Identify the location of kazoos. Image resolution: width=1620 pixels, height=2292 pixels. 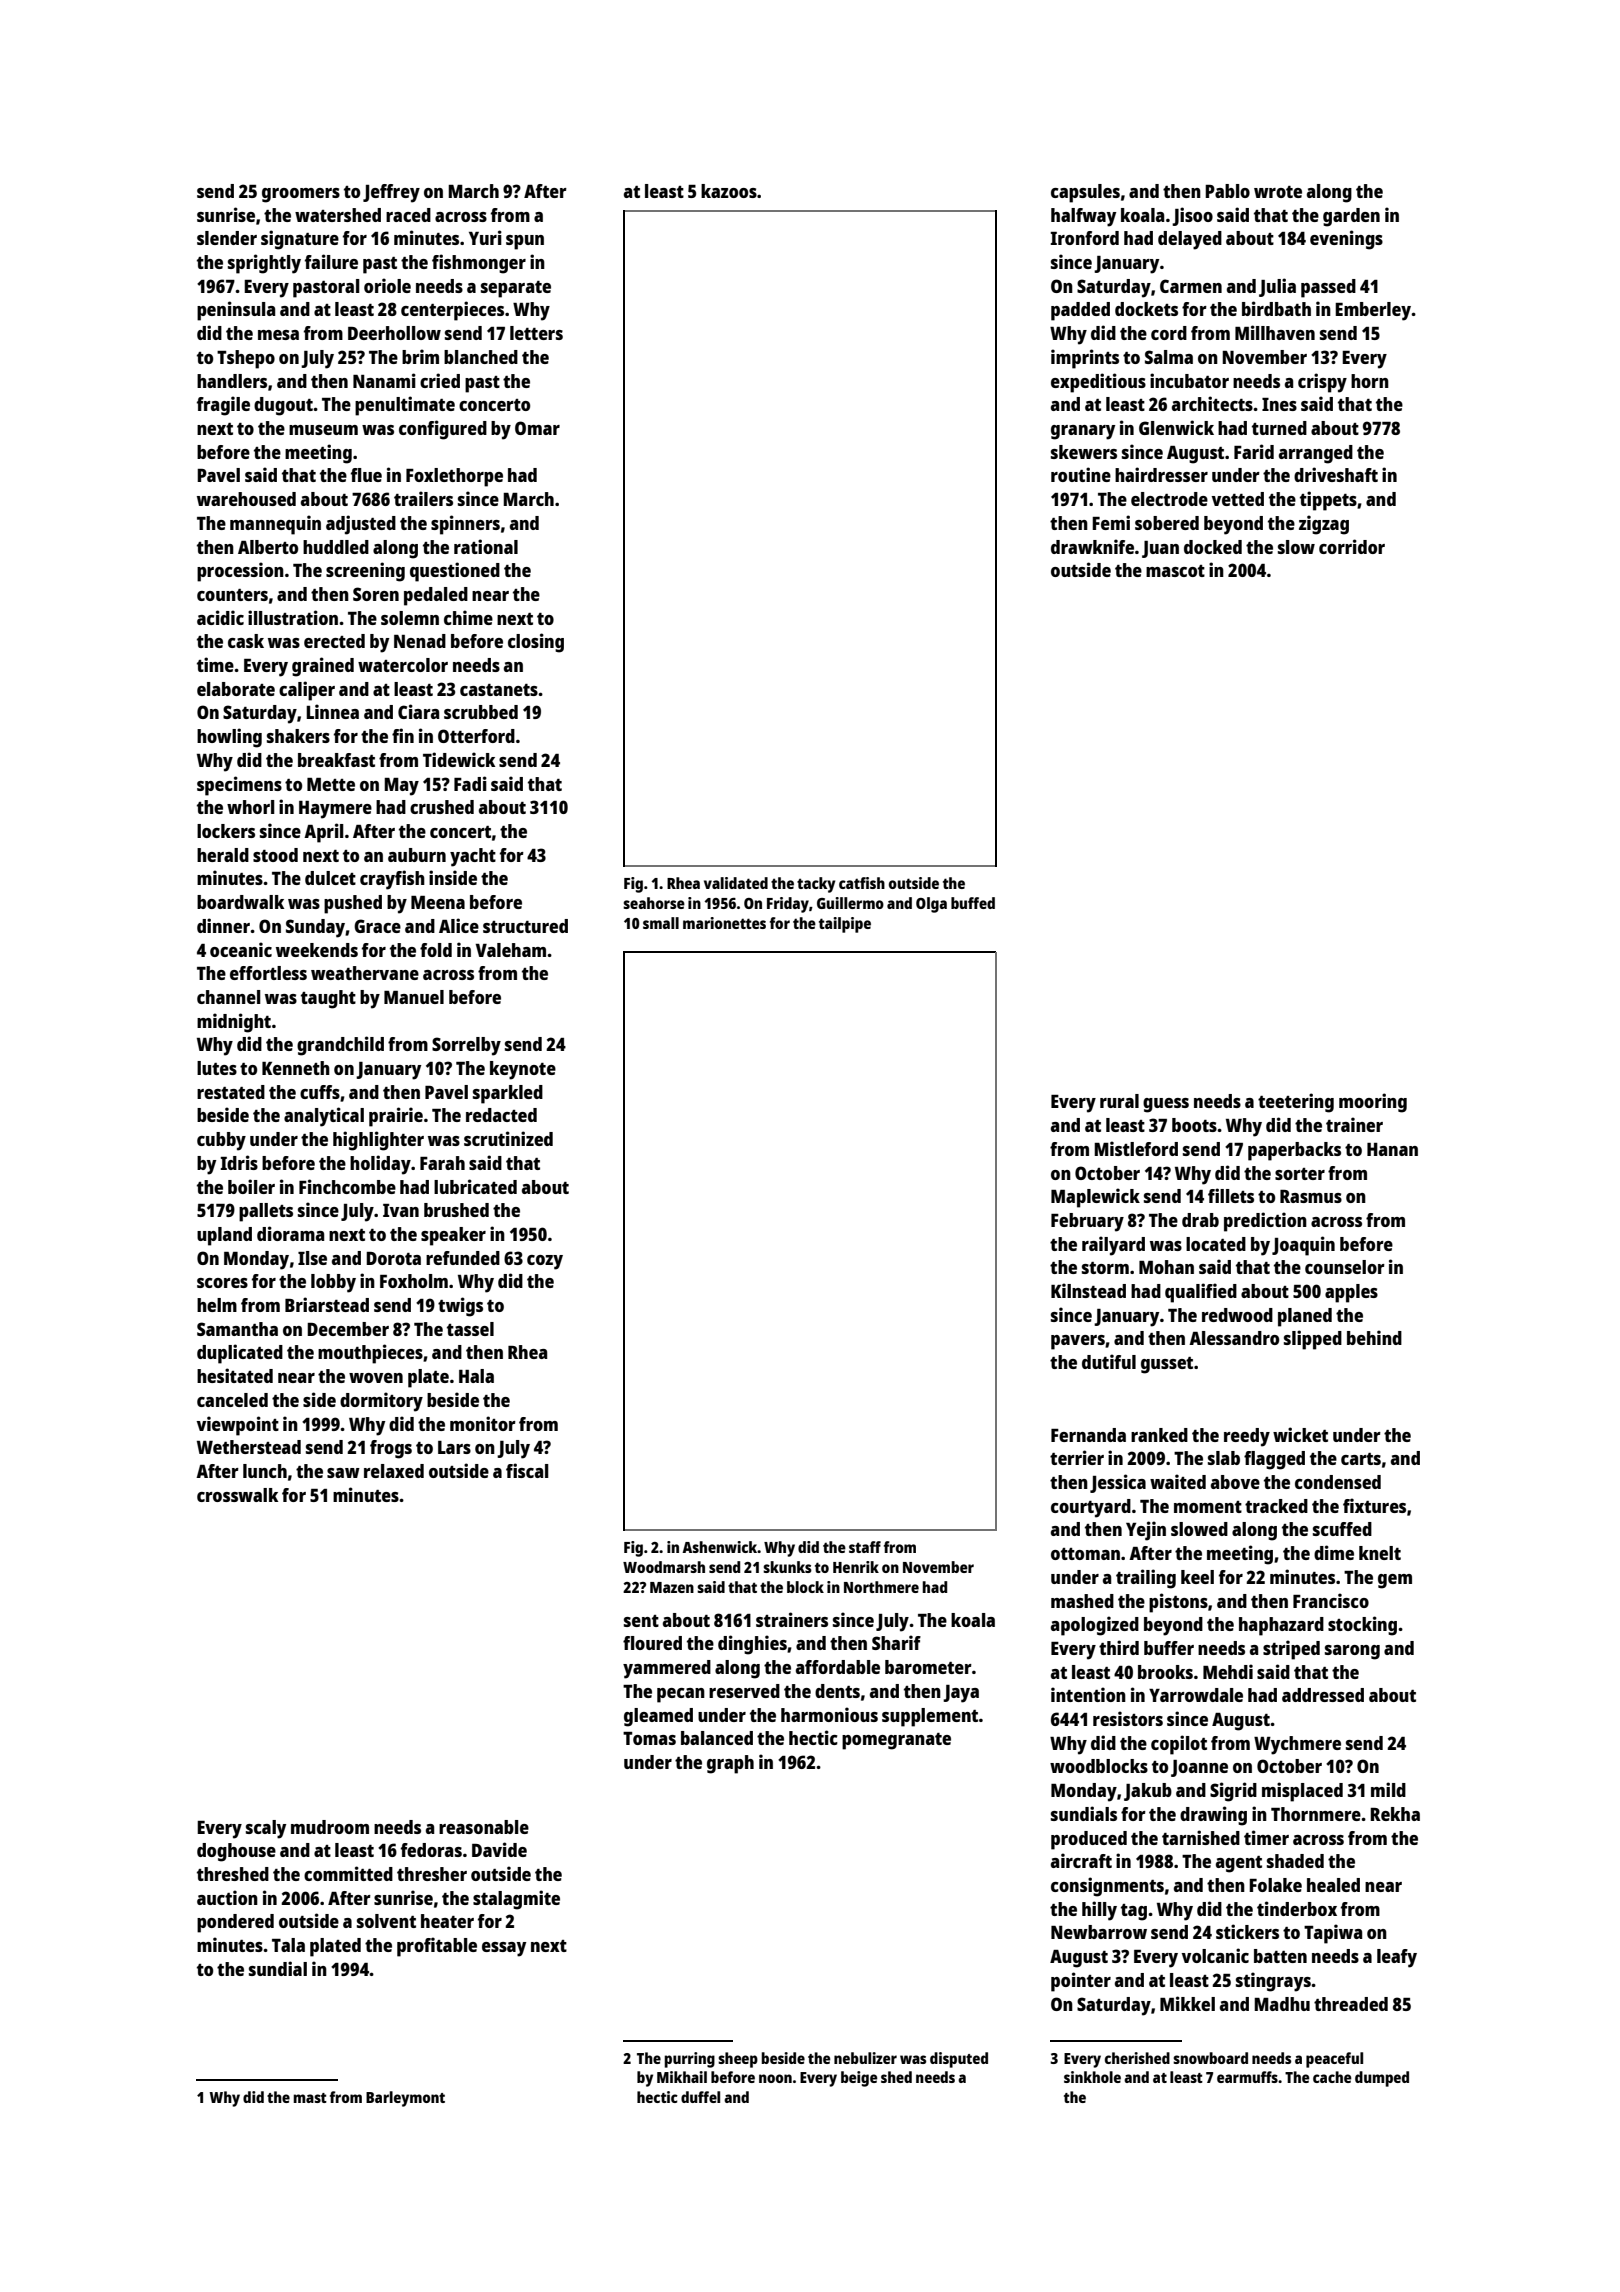
(729, 191).
